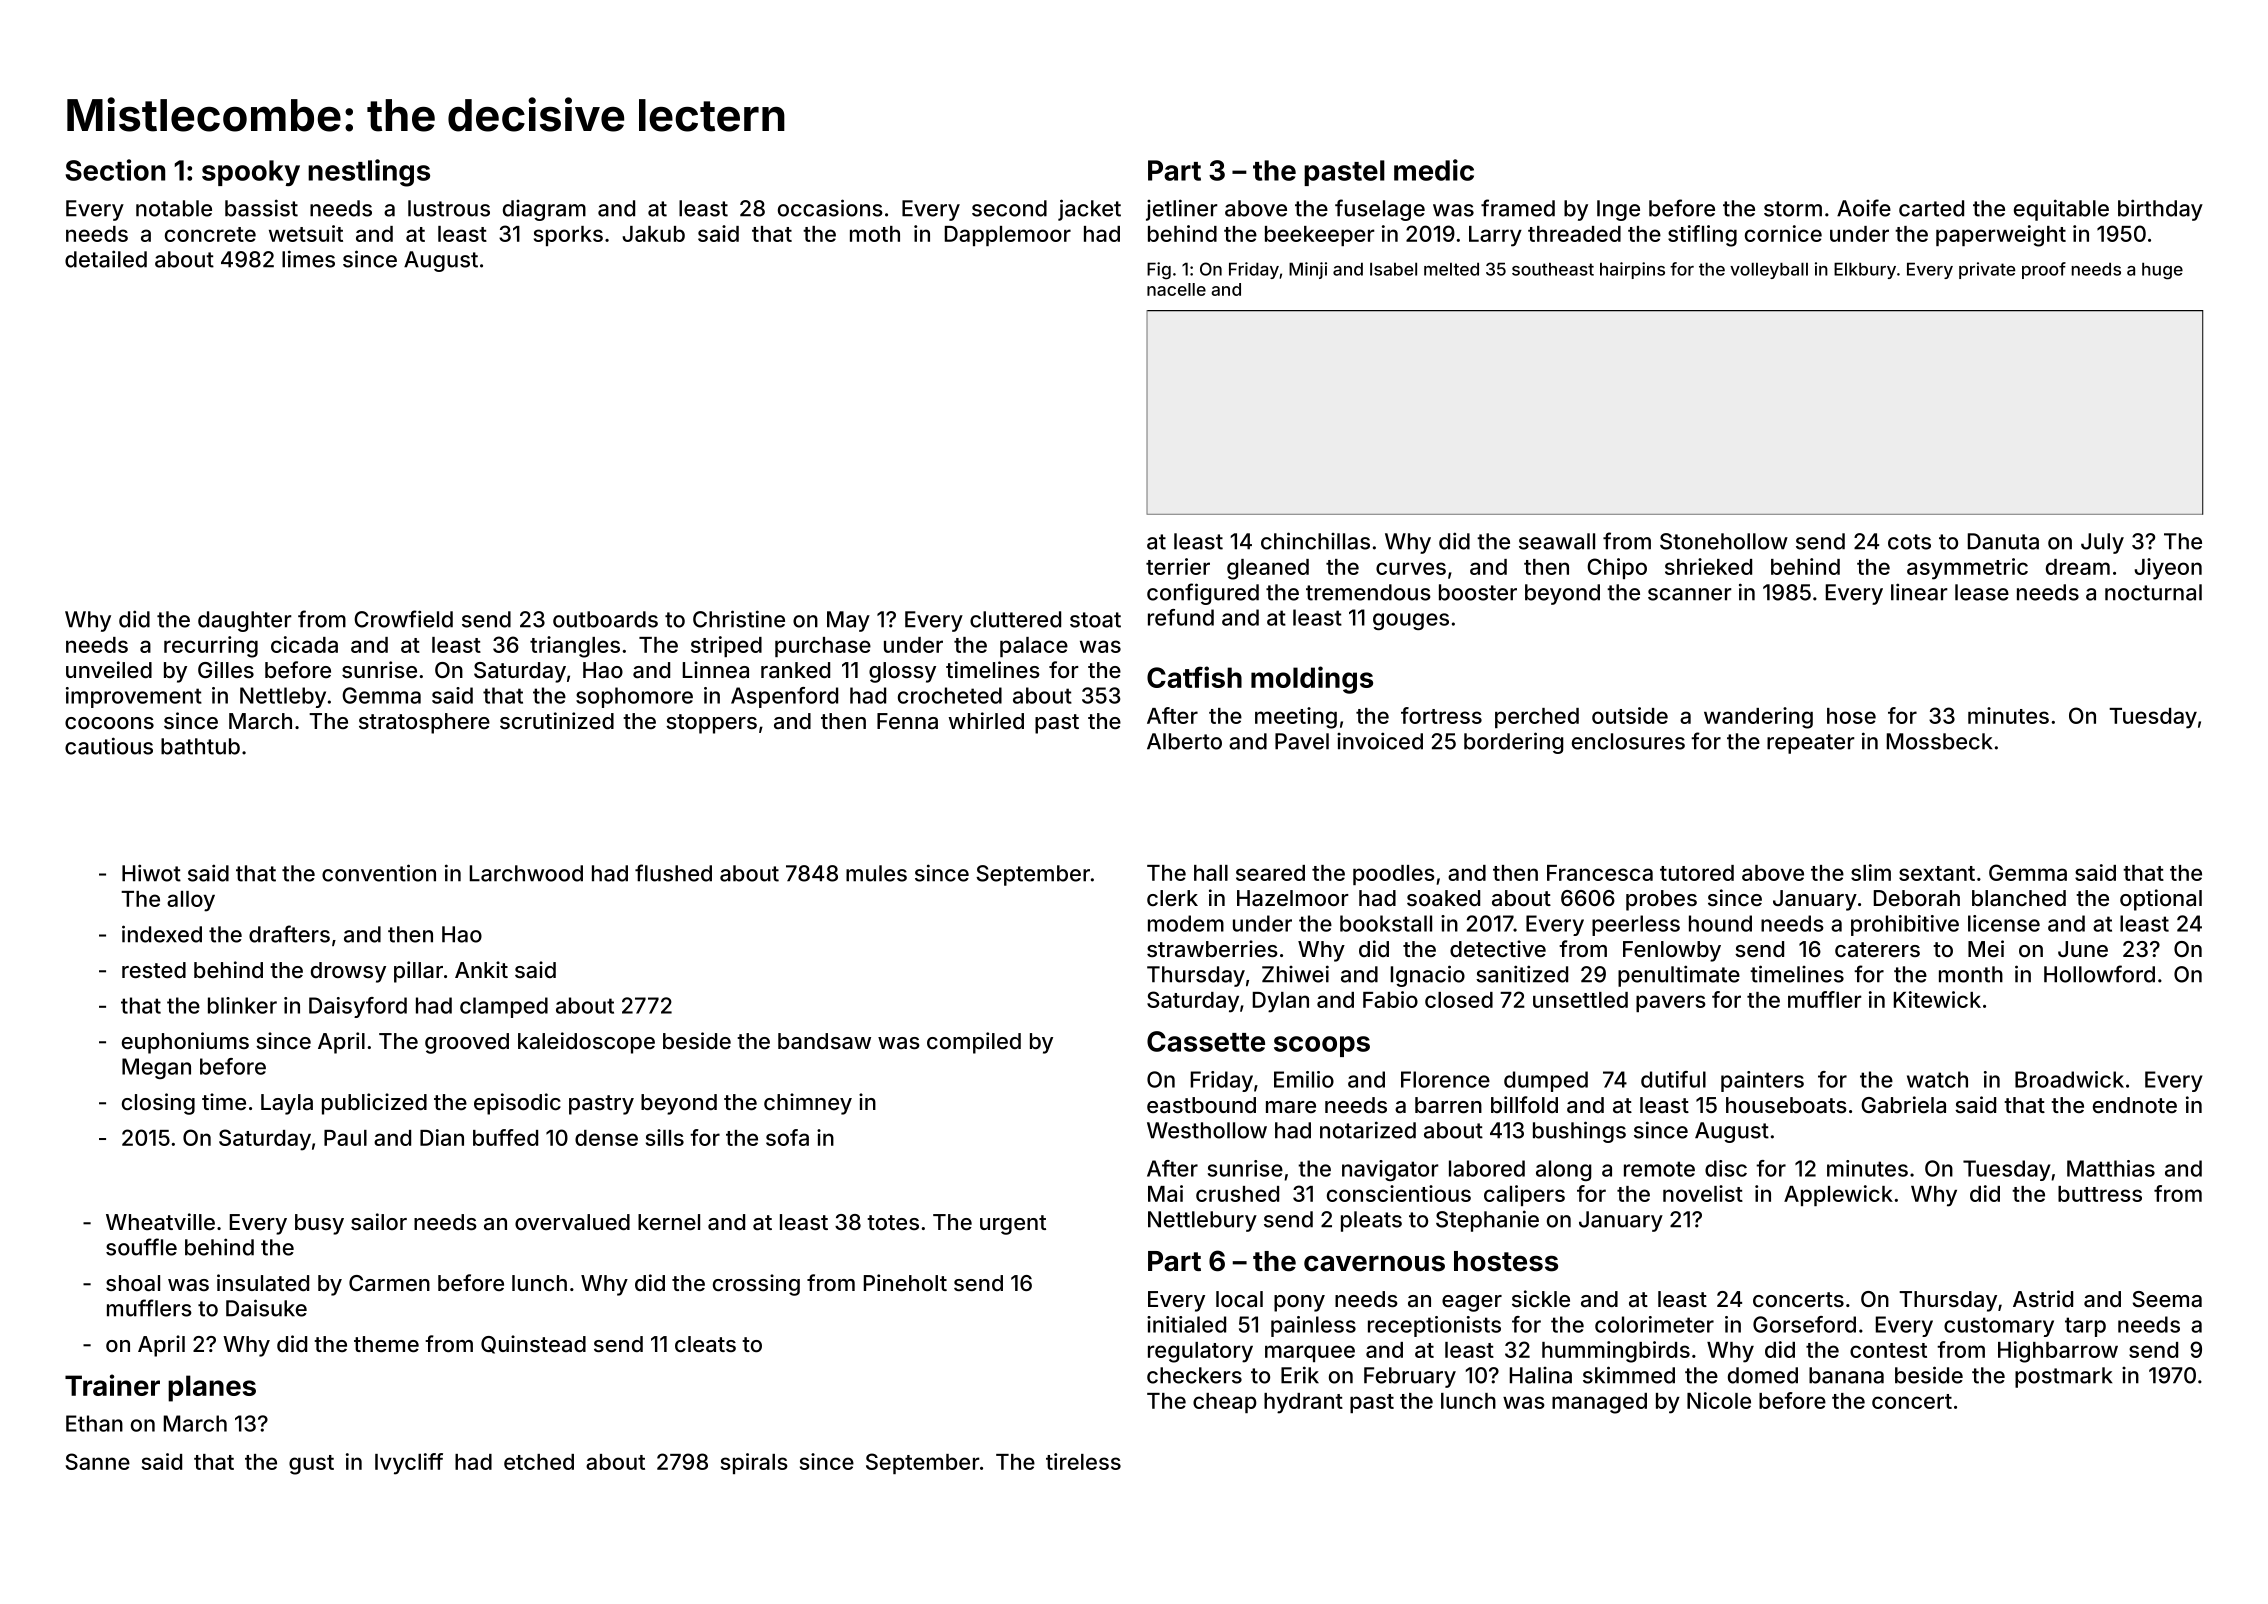 The height and width of the screenshot is (1604, 2268). I want to click on seared, so click(1270, 873).
